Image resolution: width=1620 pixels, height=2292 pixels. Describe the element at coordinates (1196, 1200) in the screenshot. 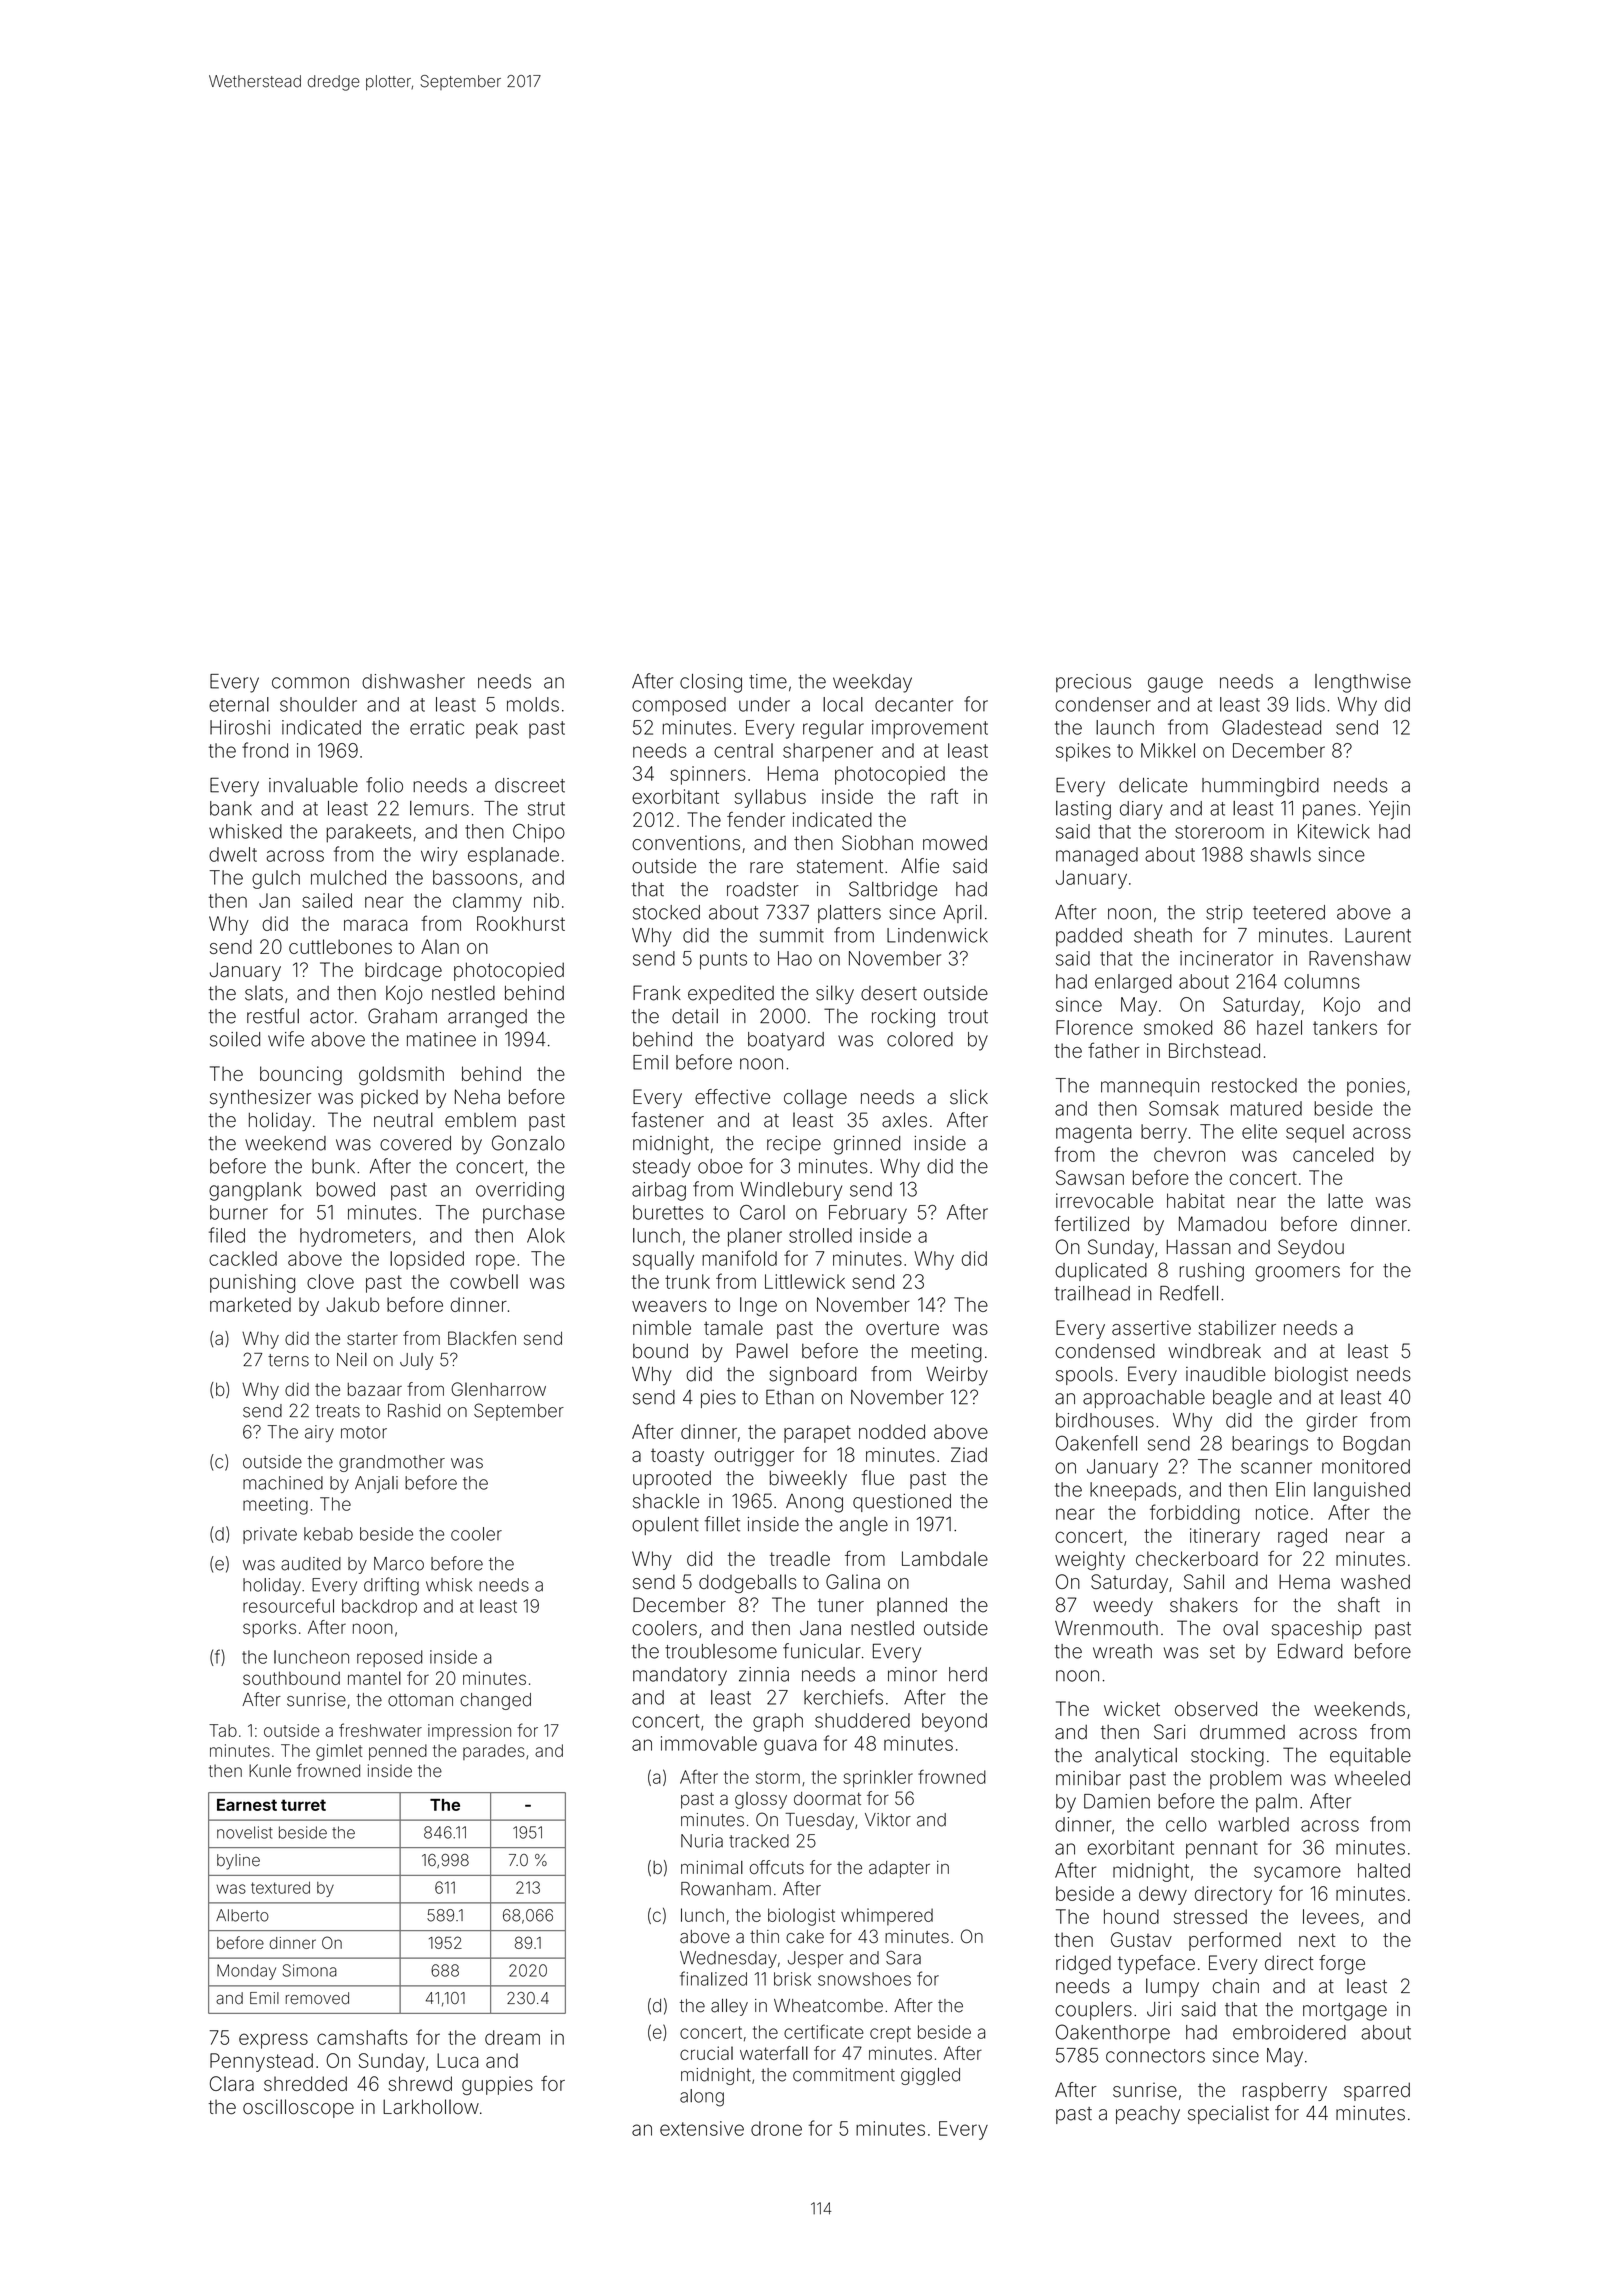

I see `habitat` at that location.
